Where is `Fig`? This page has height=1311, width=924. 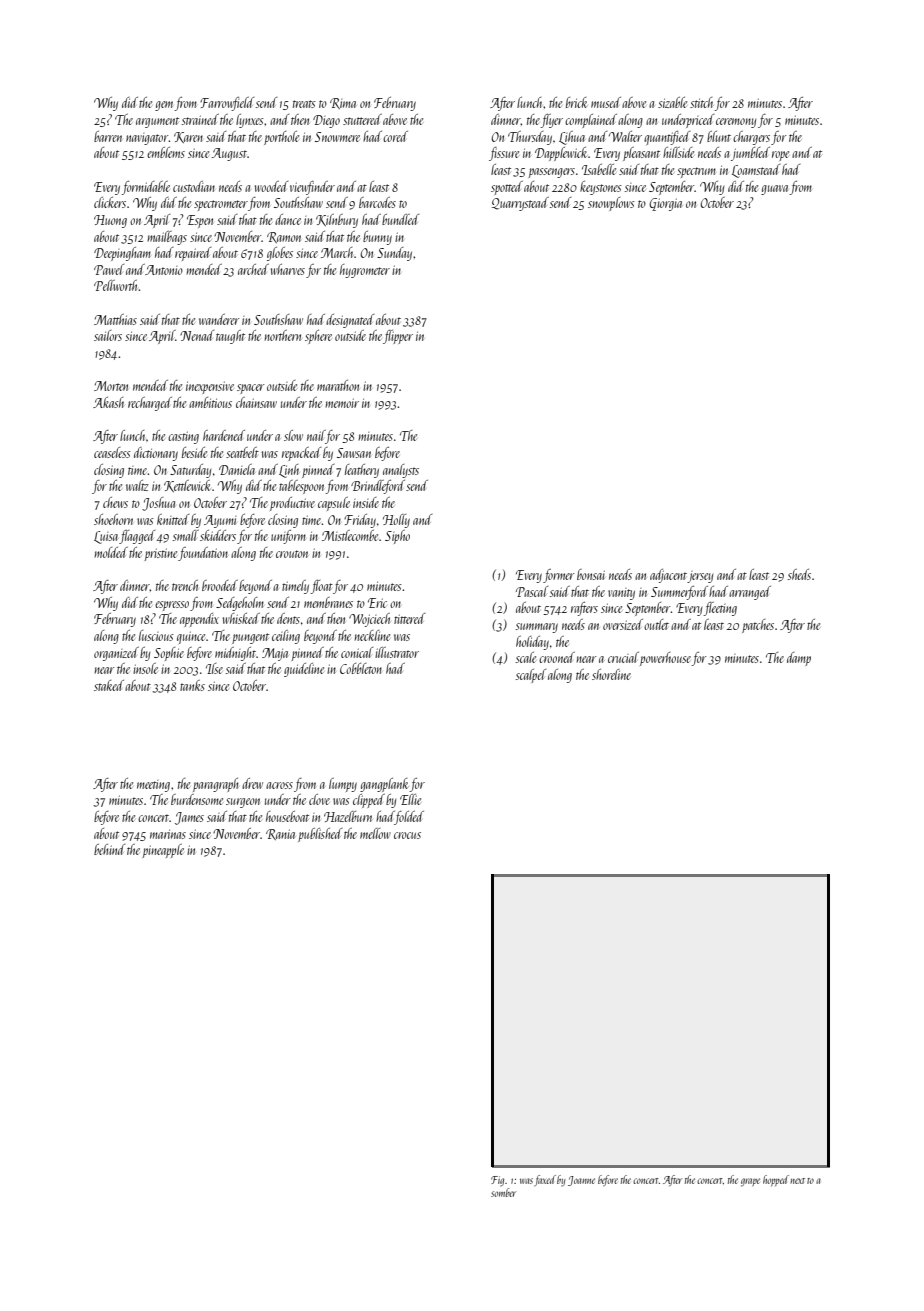
Fig is located at coordinates (497, 1181).
